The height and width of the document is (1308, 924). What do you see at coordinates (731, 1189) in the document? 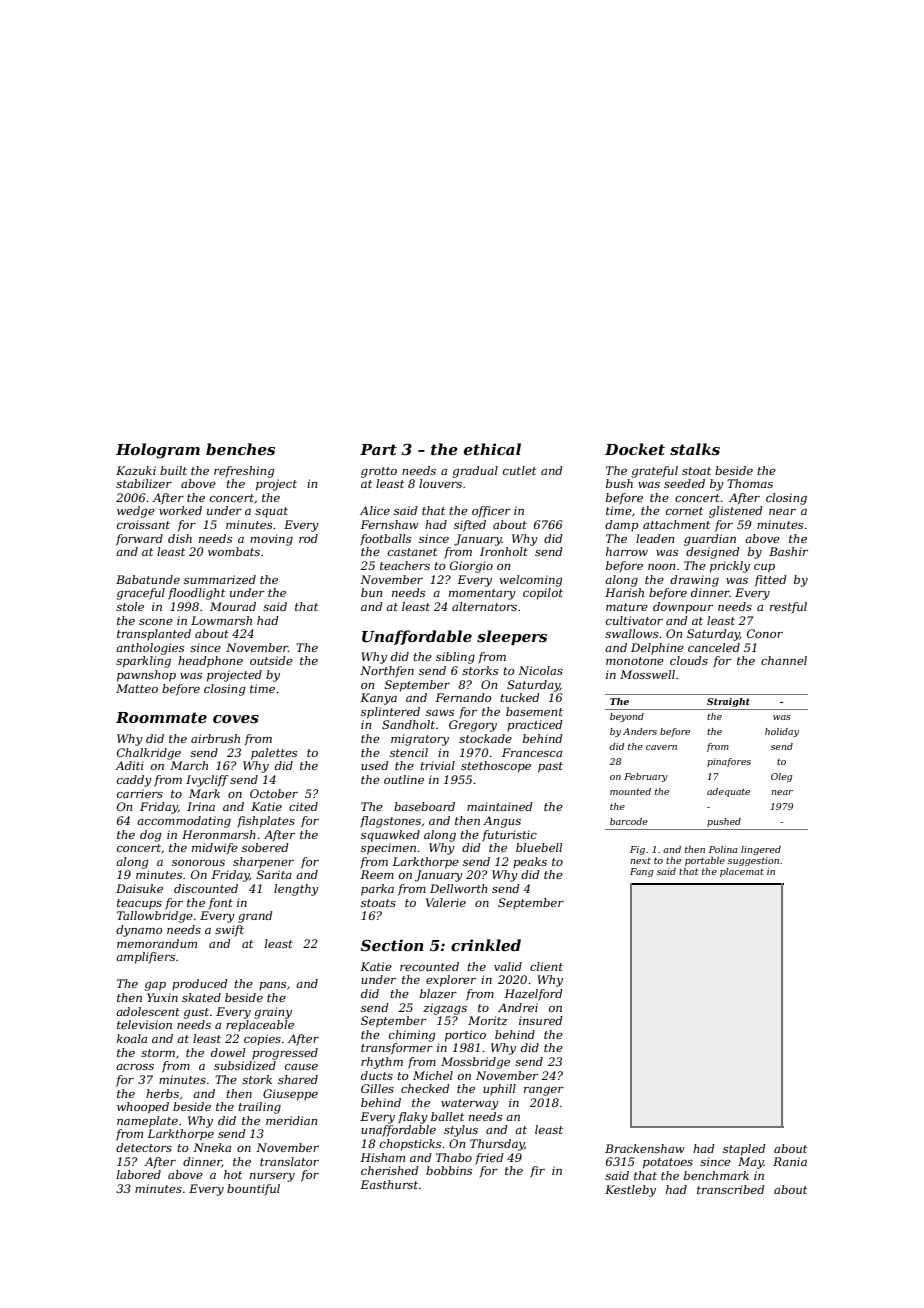
I see `transcribed` at bounding box center [731, 1189].
